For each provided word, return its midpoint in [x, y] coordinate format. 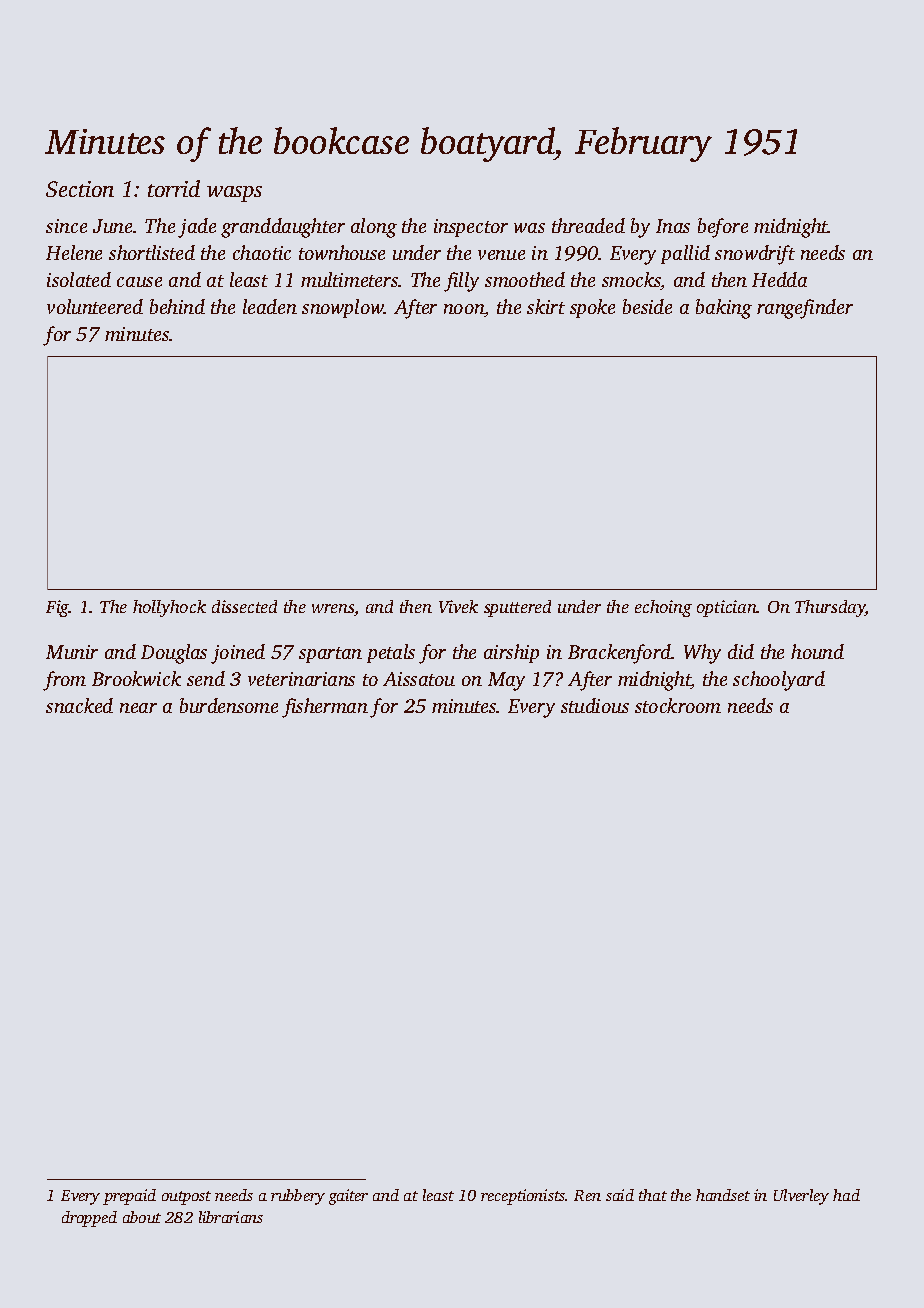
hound [817, 651]
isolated [79, 279]
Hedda [779, 279]
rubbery [298, 1197]
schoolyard [779, 681]
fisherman [325, 708]
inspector [471, 228]
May [506, 681]
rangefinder [805, 309]
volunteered [95, 306]
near [138, 708]
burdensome [229, 705]
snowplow [343, 308]
